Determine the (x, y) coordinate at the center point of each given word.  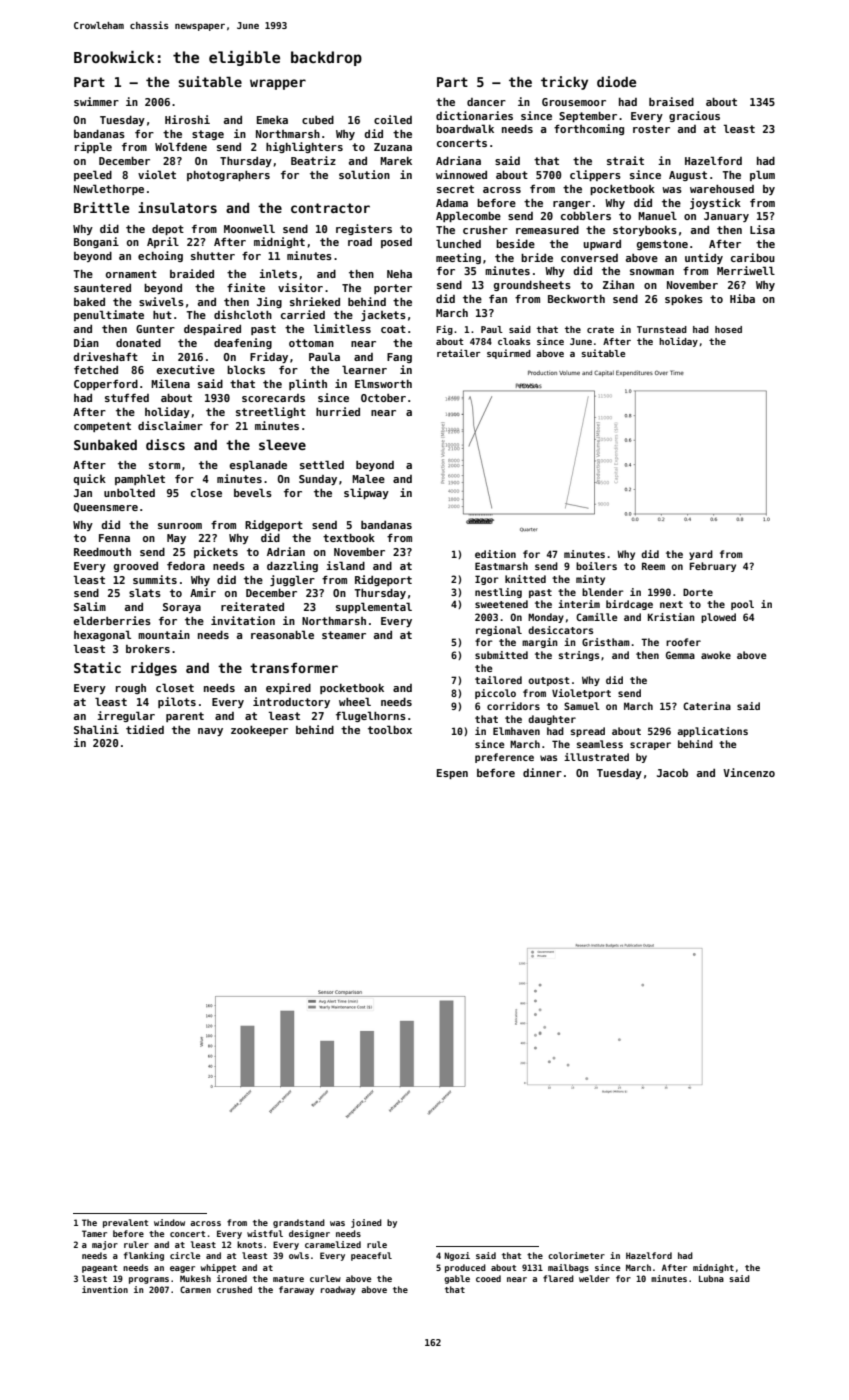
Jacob (672, 773)
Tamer (94, 1233)
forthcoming (589, 129)
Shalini (96, 729)
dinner (542, 772)
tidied (145, 729)
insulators (177, 207)
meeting (458, 258)
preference (504, 758)
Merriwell (746, 270)
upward (602, 245)
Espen (452, 774)
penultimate (109, 315)
